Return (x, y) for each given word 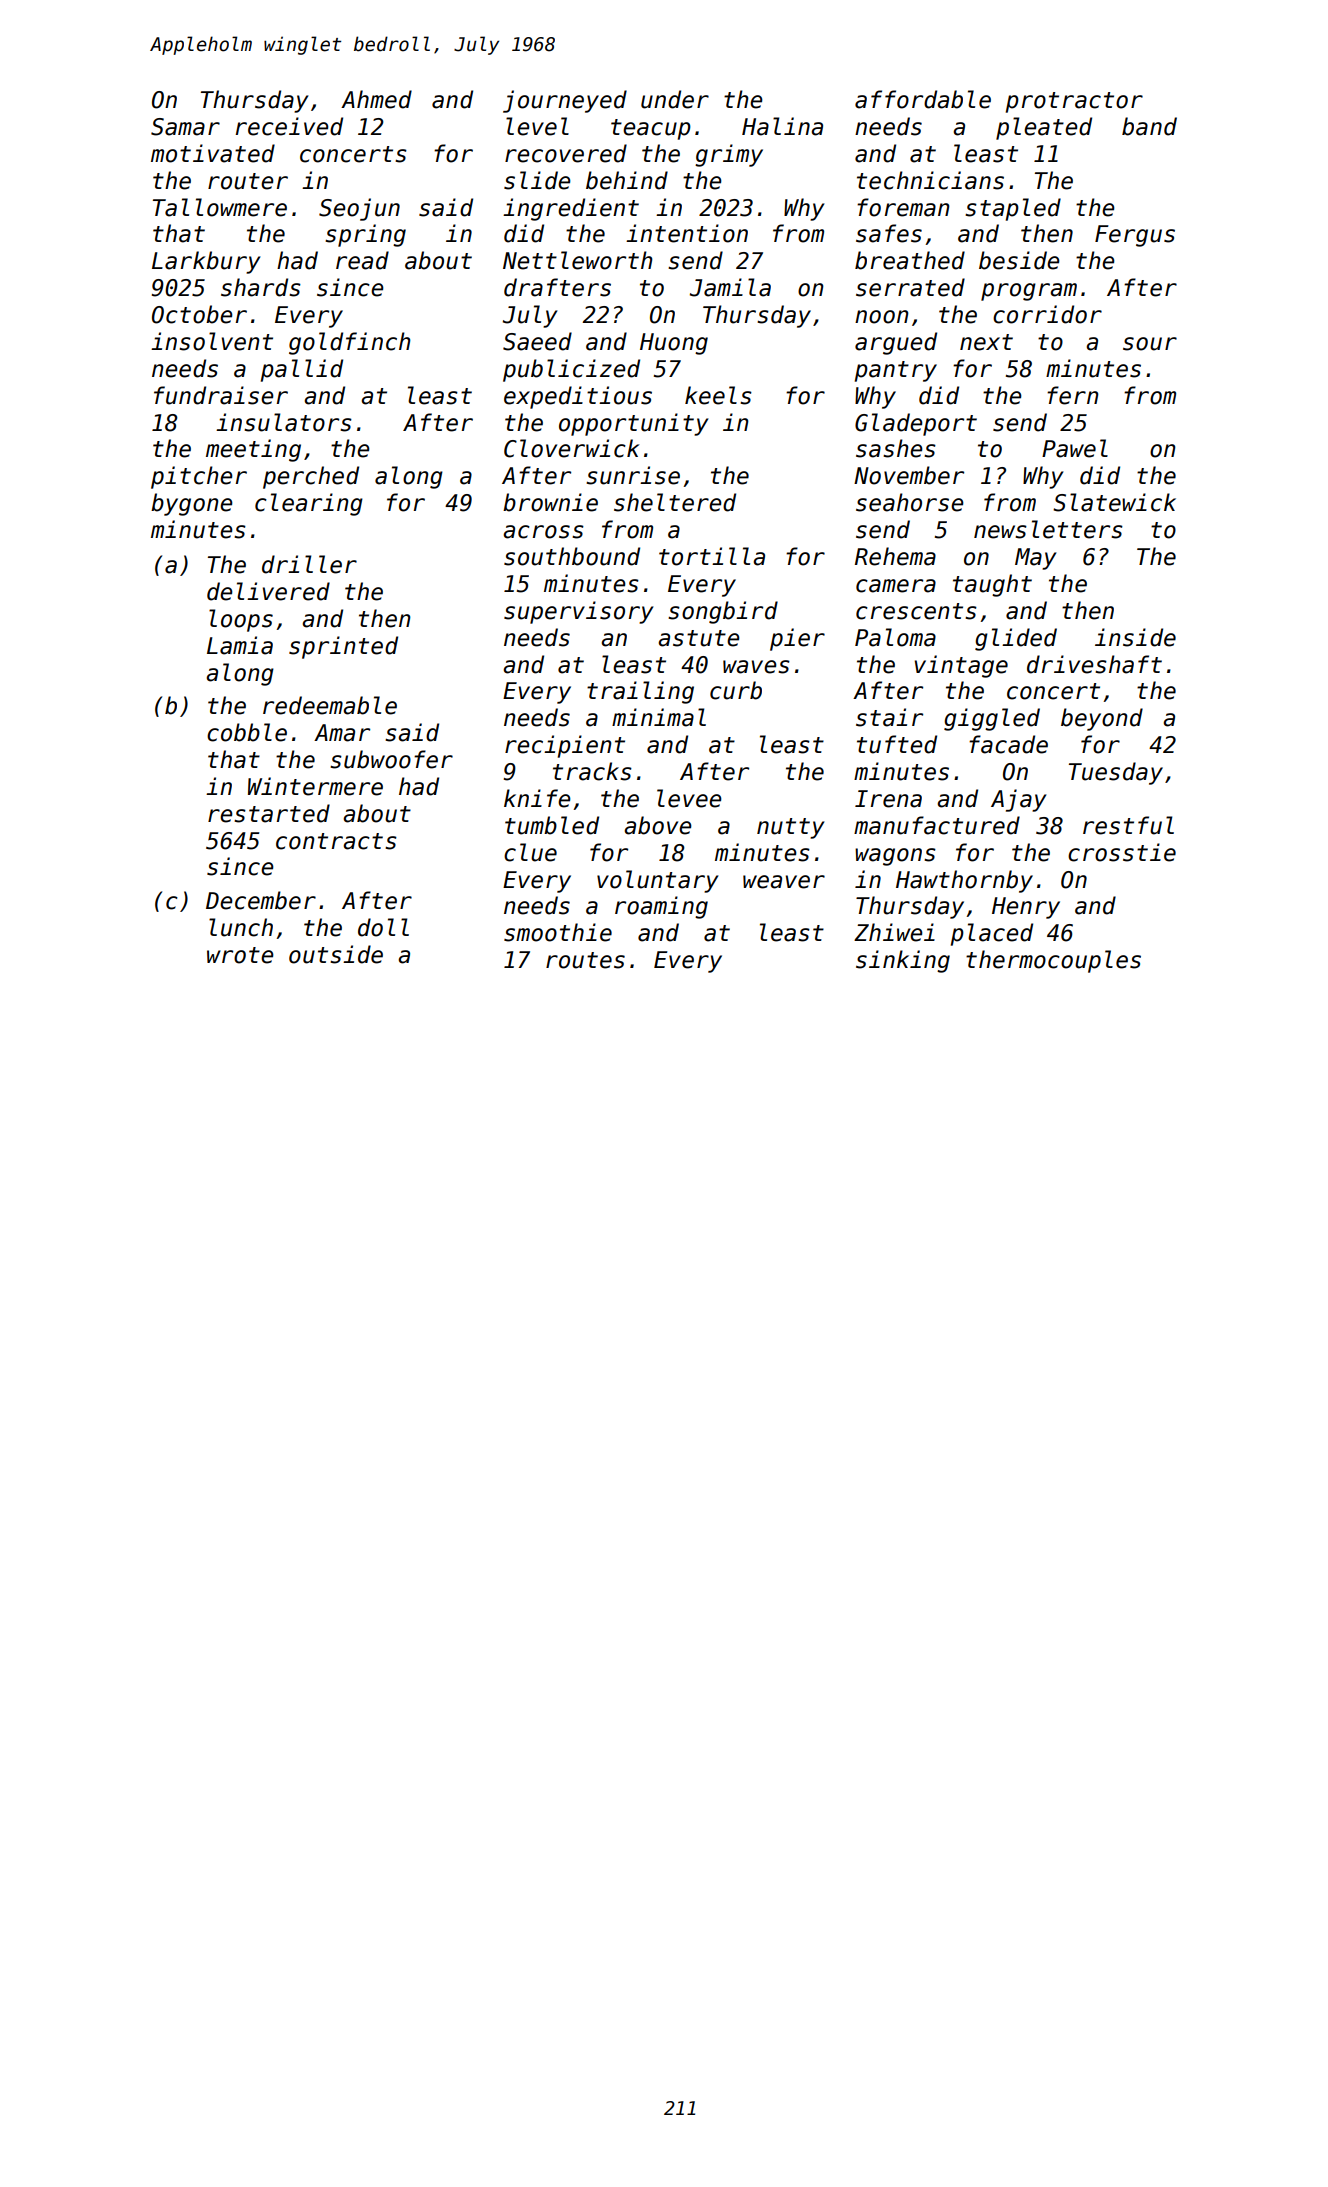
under (675, 99)
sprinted (343, 647)
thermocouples (1053, 961)
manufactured (937, 825)
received (289, 126)
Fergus (1135, 236)
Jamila (730, 287)
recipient (565, 746)
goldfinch (350, 343)
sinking (903, 961)
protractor (1074, 102)
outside (336, 954)
